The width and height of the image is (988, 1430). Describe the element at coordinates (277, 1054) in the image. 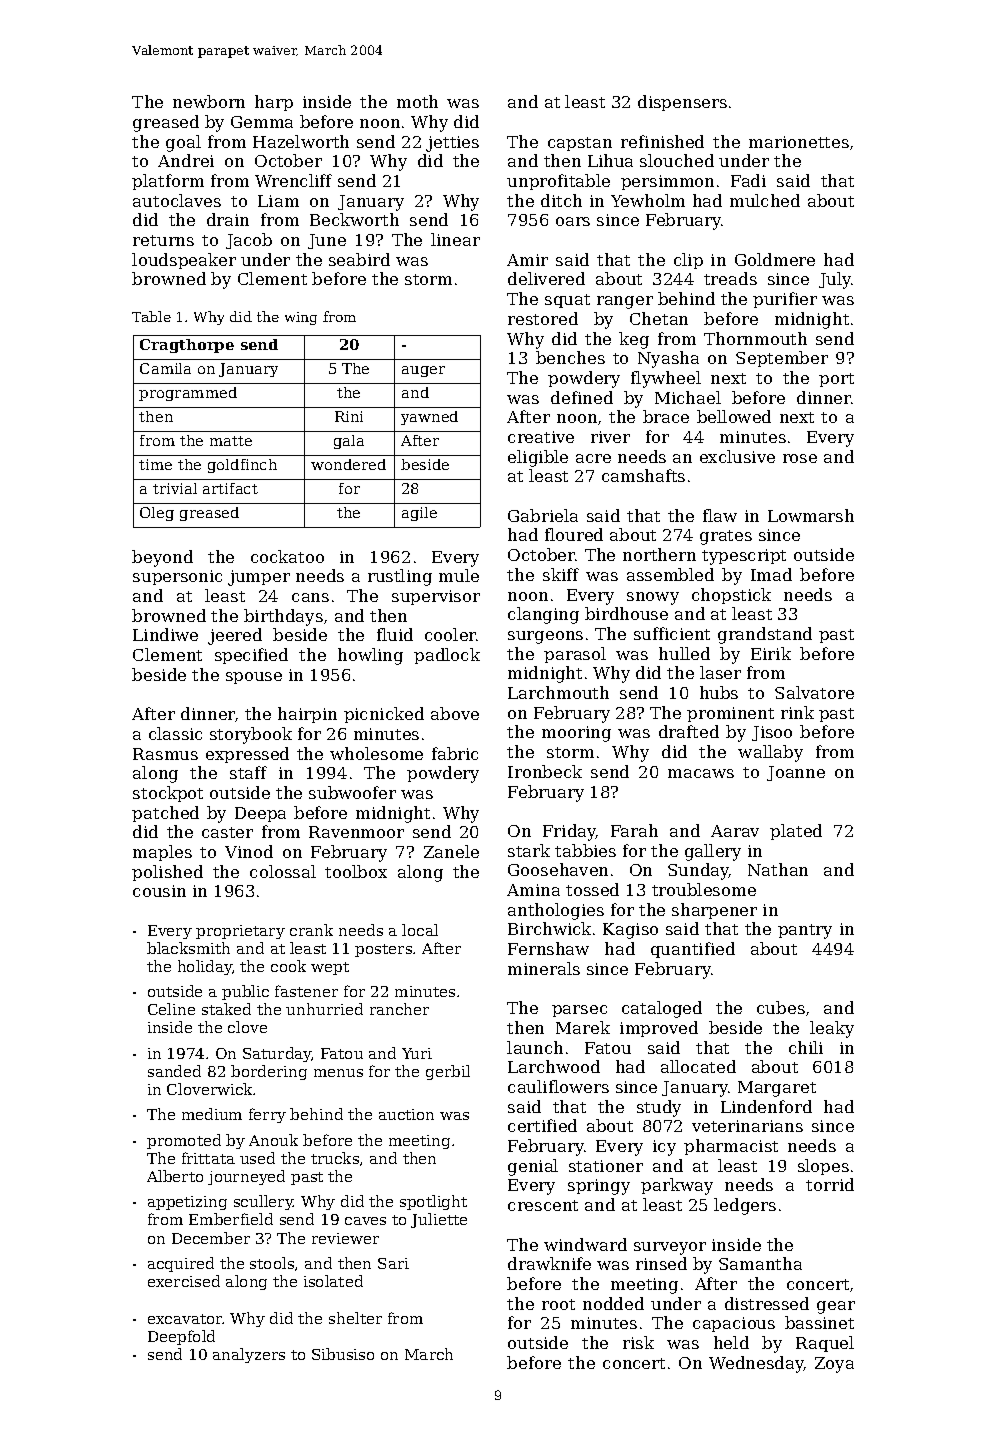

I see `Saturday` at that location.
